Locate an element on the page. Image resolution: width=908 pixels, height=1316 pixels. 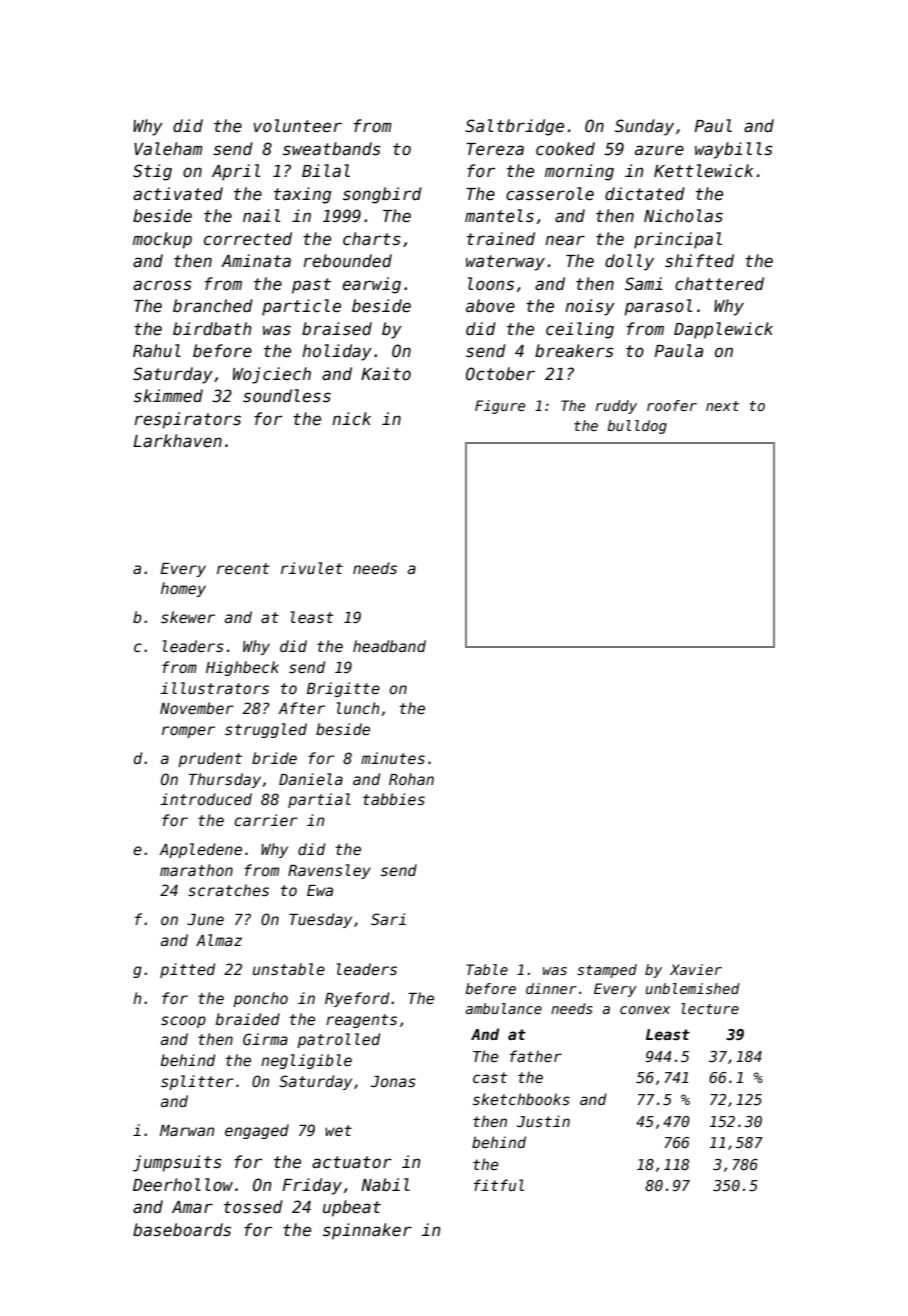
sweatbands is located at coordinates (332, 149).
